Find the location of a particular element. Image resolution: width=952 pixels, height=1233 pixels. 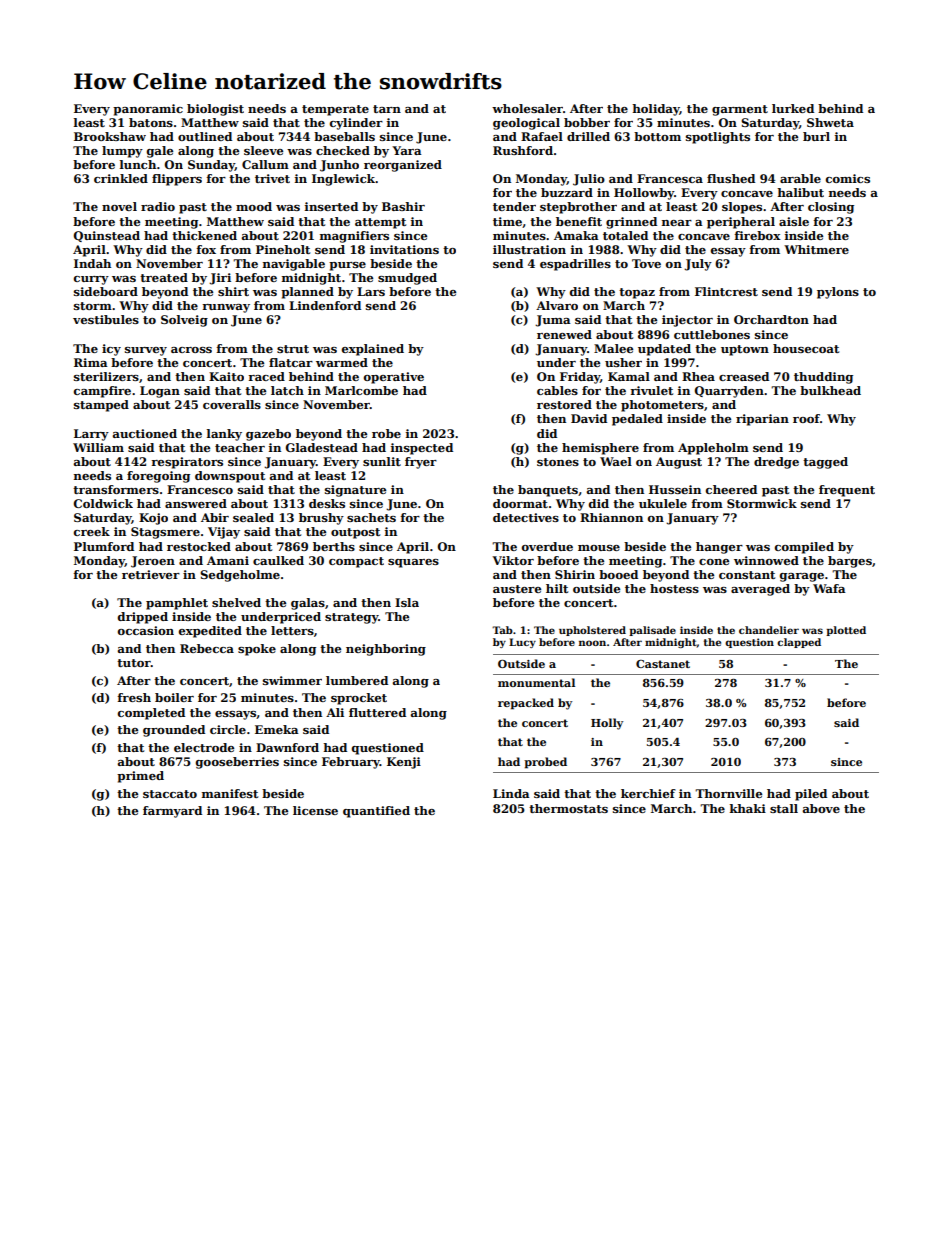

riparian is located at coordinates (762, 420).
